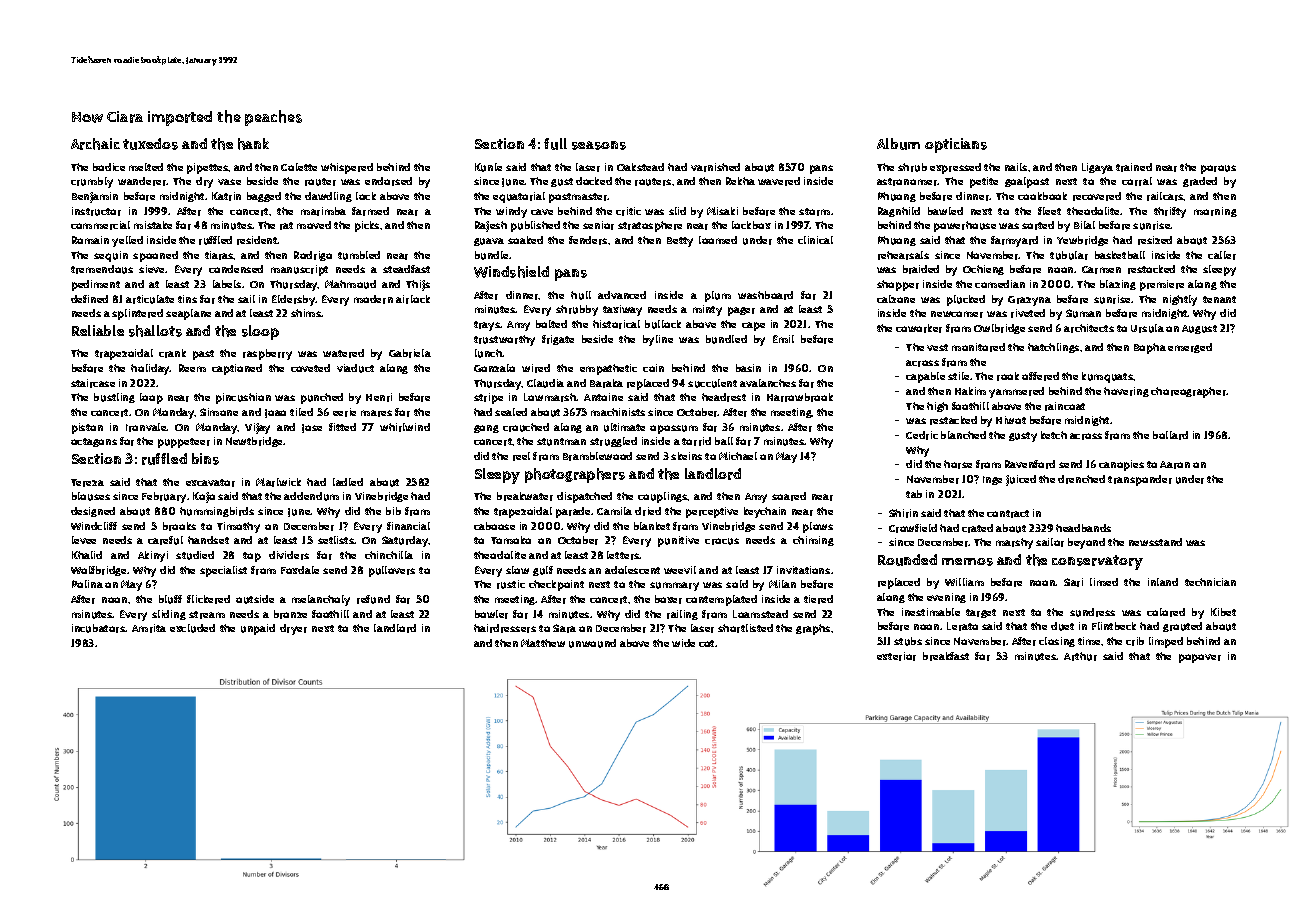 Image resolution: width=1308 pixels, height=924 pixels. Describe the element at coordinates (896, 656) in the screenshot. I see `exterior` at that location.
